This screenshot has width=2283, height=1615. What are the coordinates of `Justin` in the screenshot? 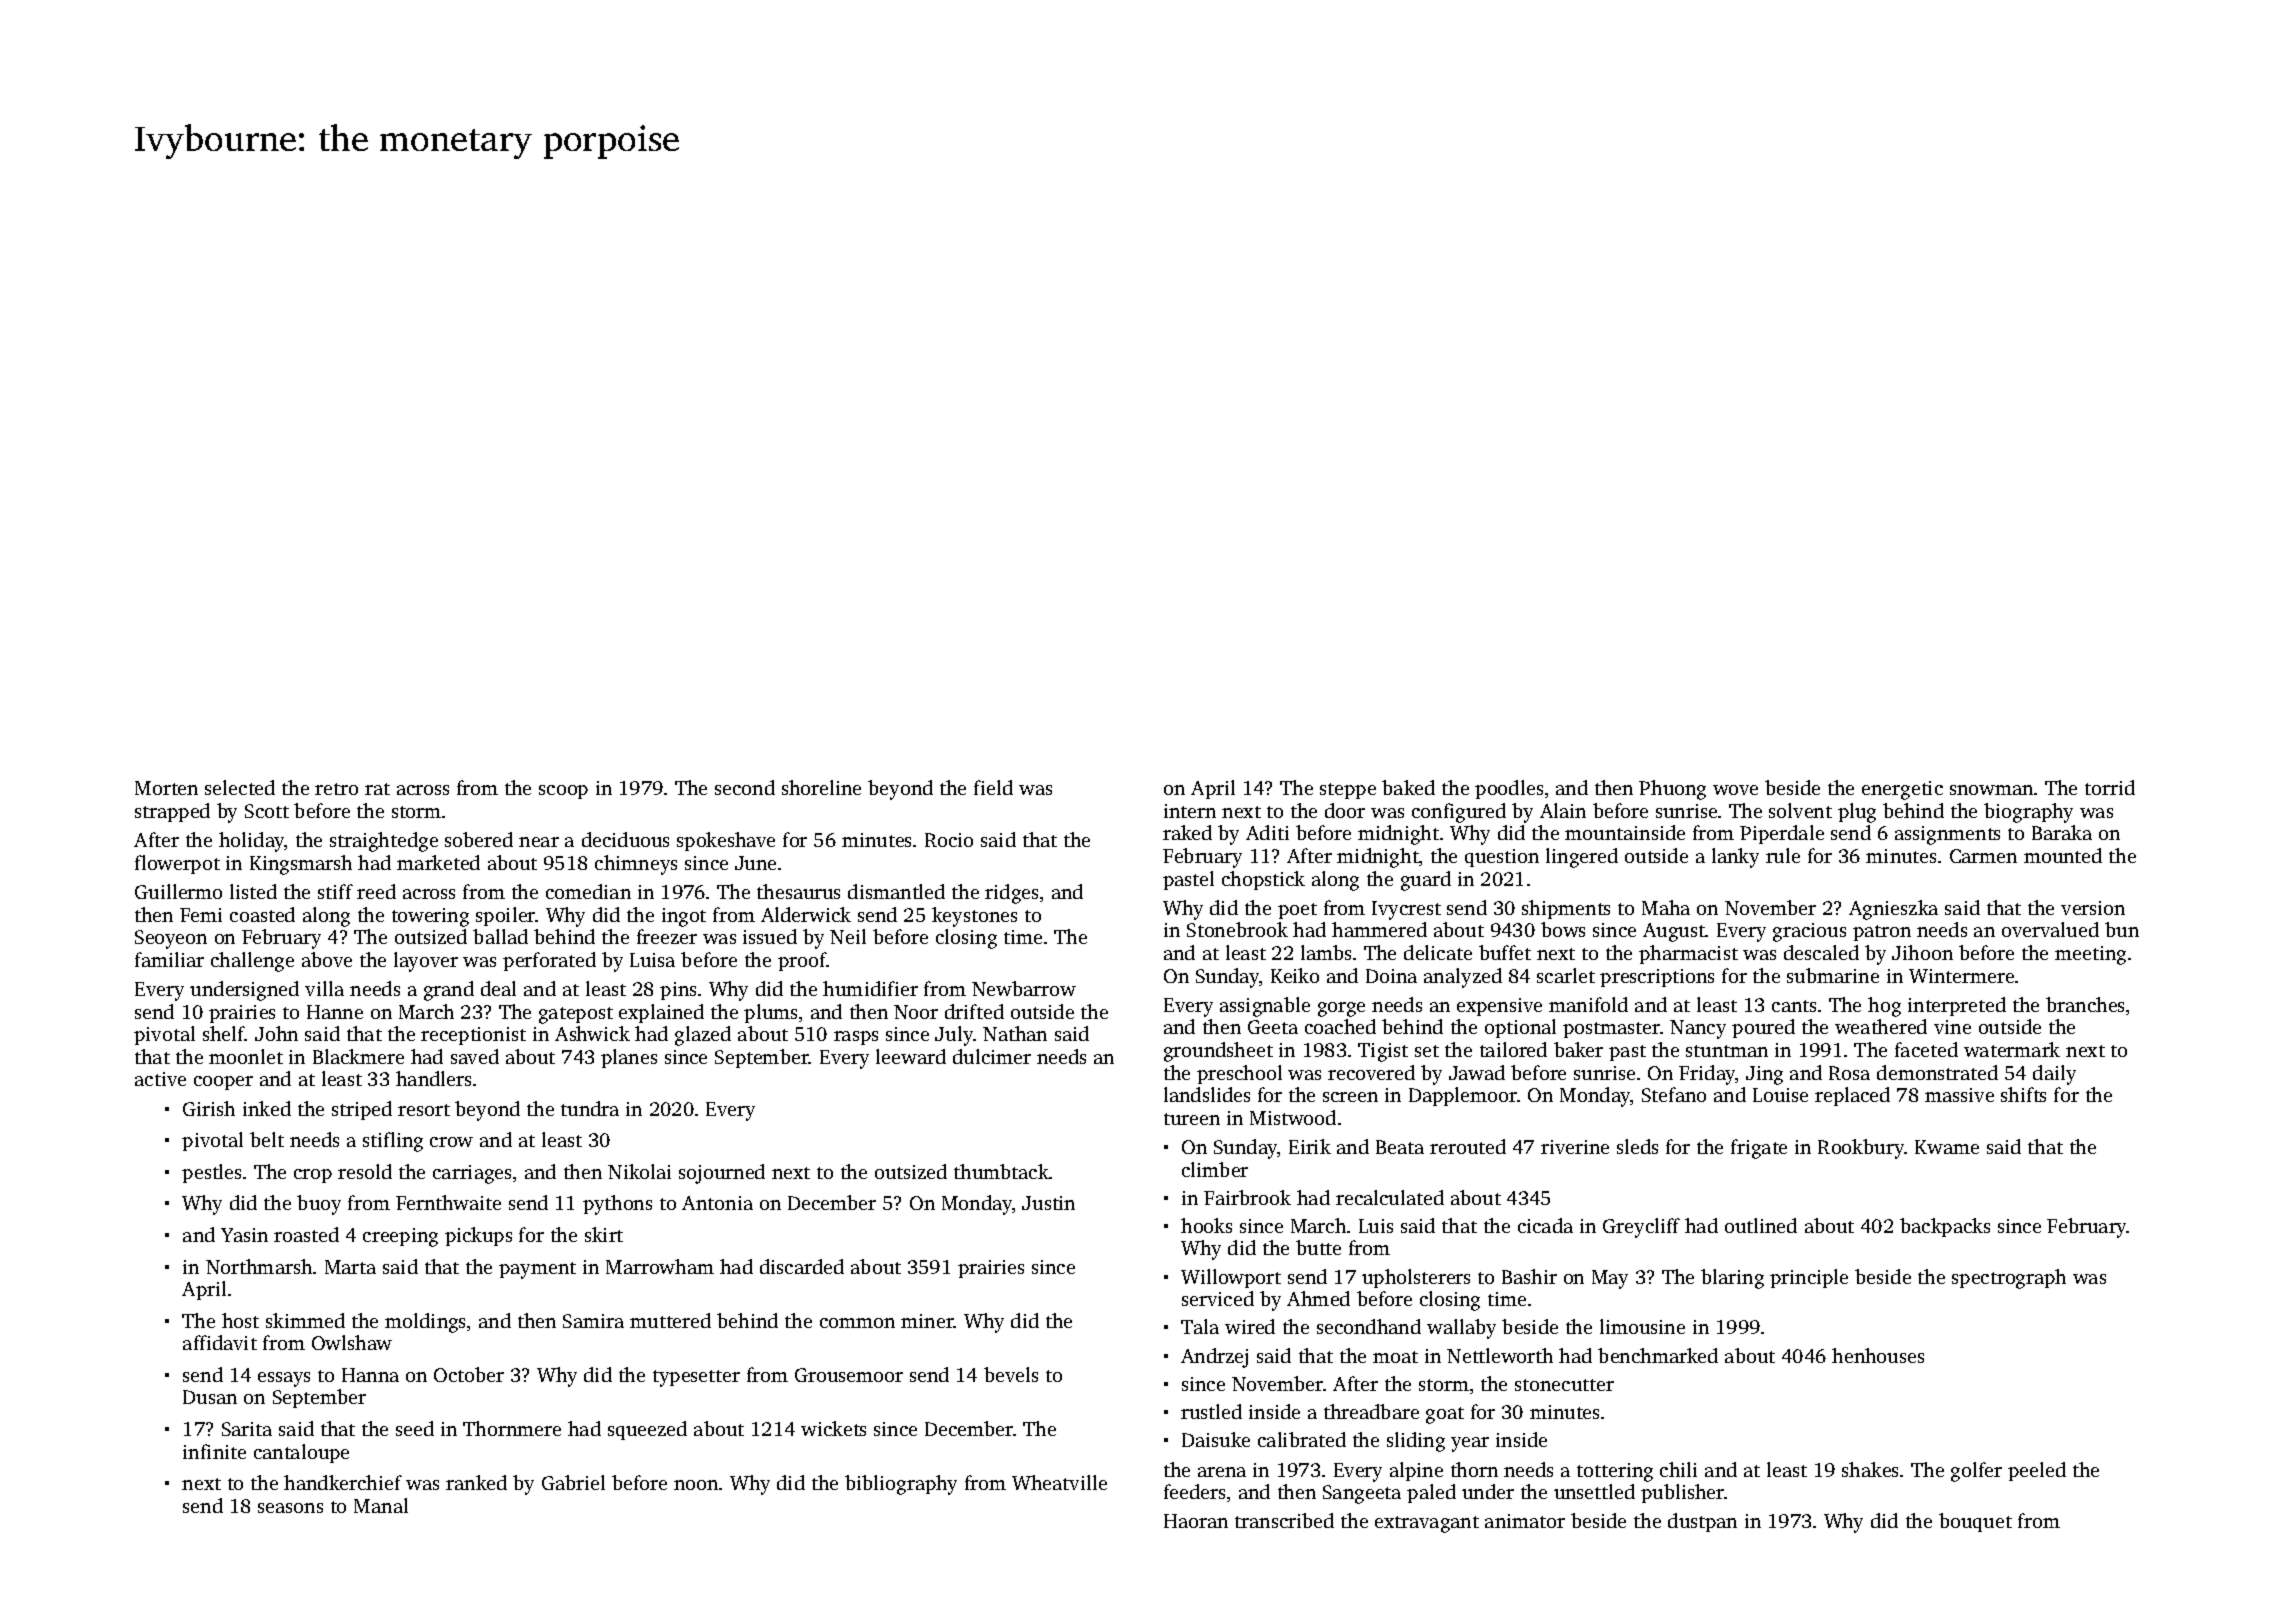 It's located at (1048, 1203).
